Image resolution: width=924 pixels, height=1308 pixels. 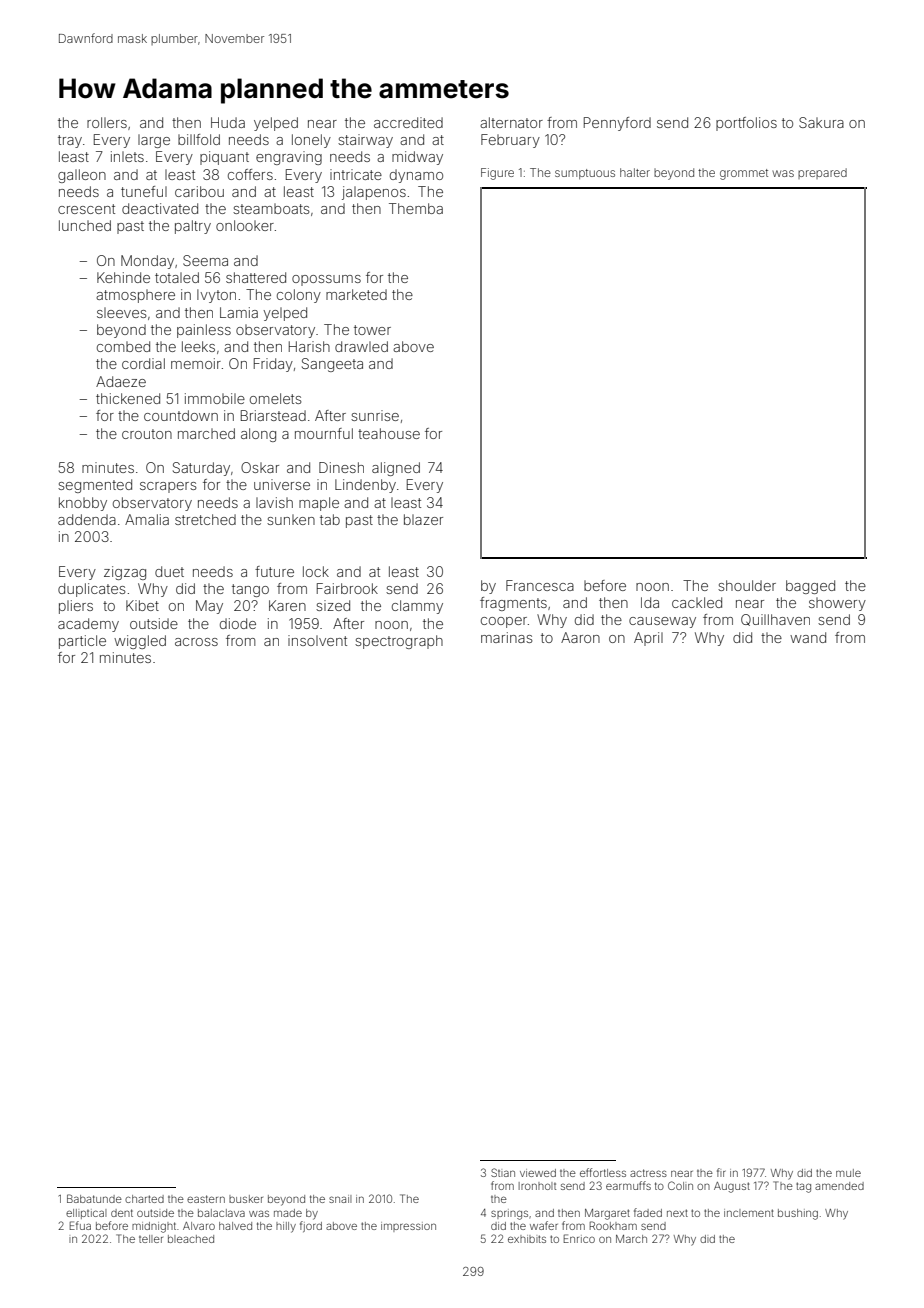 What do you see at coordinates (271, 208) in the screenshot?
I see `steamboats` at bounding box center [271, 208].
